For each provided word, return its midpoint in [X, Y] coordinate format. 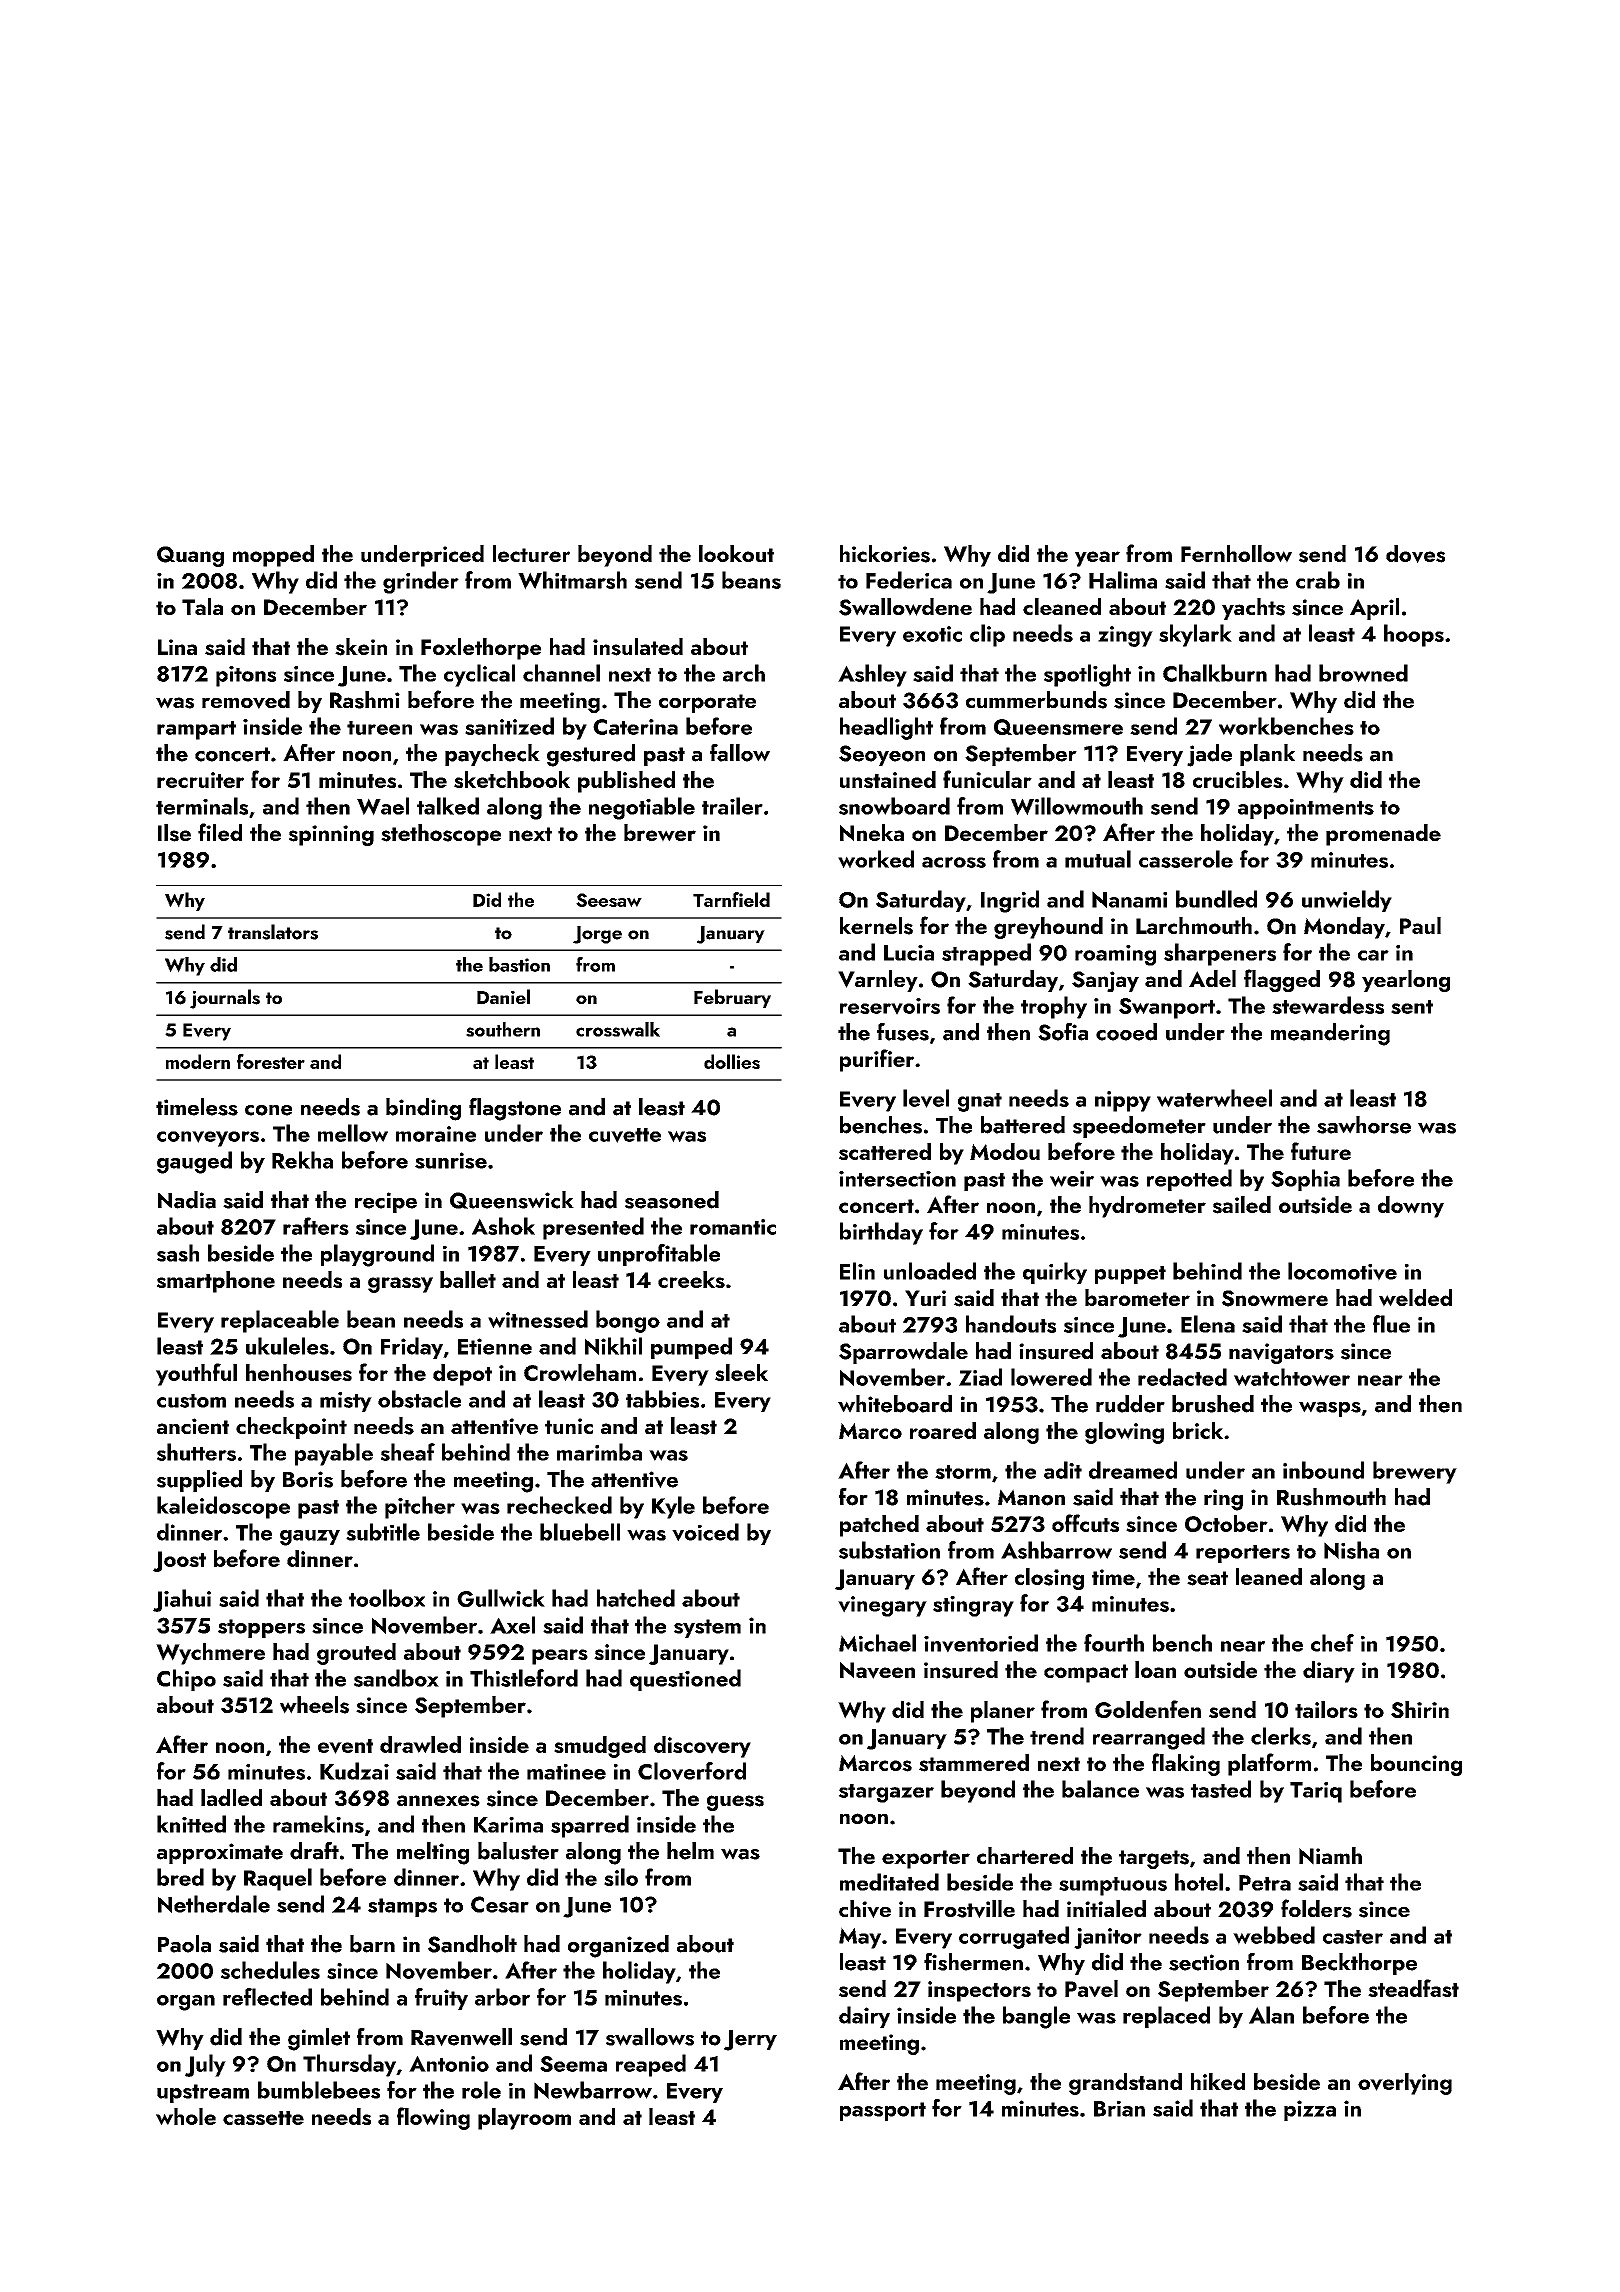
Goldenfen [1148, 1709]
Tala [202, 606]
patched [879, 1526]
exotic [932, 634]
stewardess [1328, 1005]
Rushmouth [1331, 1497]
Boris [308, 1479]
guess [735, 1803]
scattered [885, 1151]
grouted [356, 1654]
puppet [1130, 1275]
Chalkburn [1215, 673]
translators [273, 932]
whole [186, 2116]
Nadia [187, 1200]
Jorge [597, 935]
